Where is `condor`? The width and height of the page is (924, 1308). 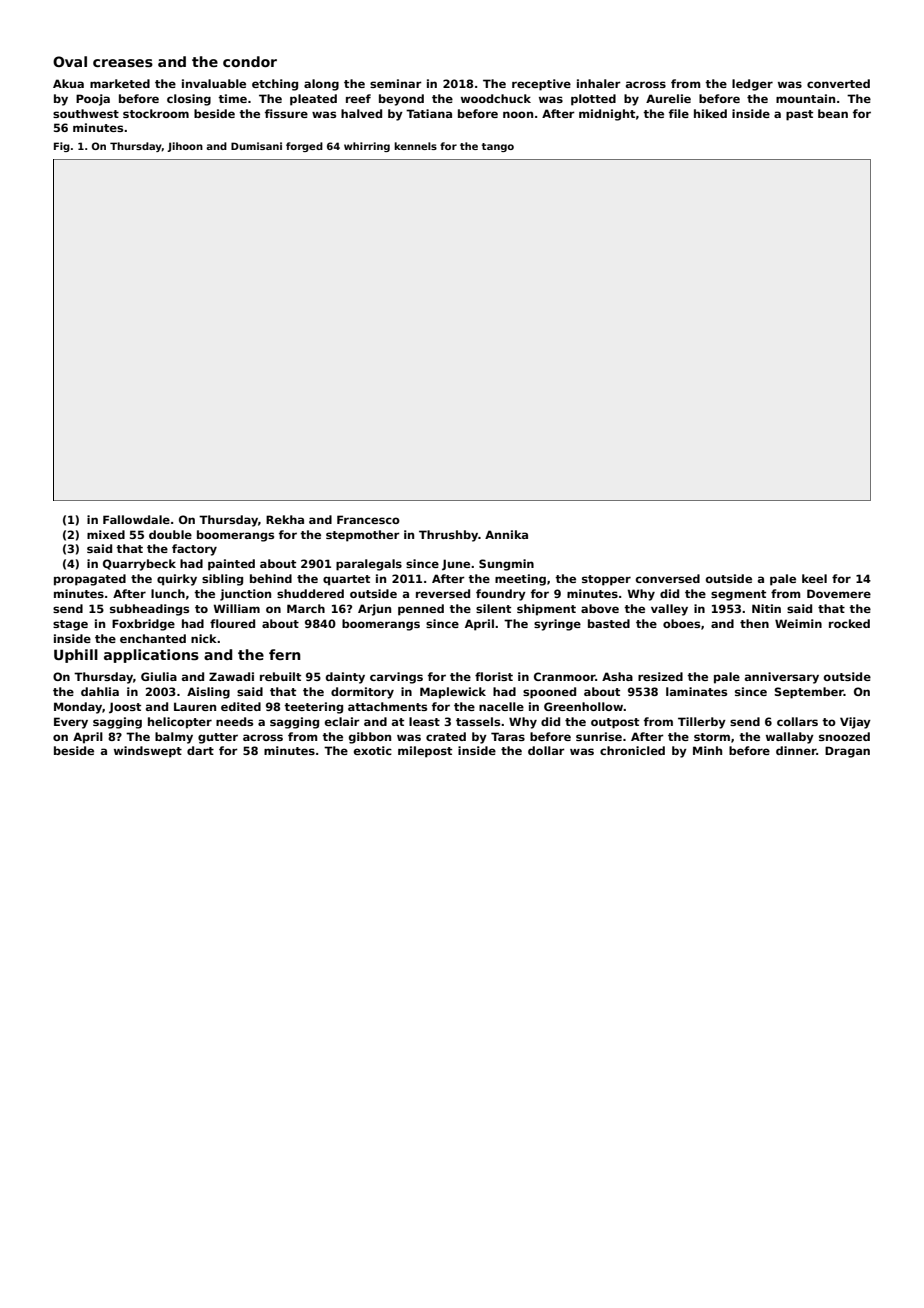
condor is located at coordinates (250, 61).
